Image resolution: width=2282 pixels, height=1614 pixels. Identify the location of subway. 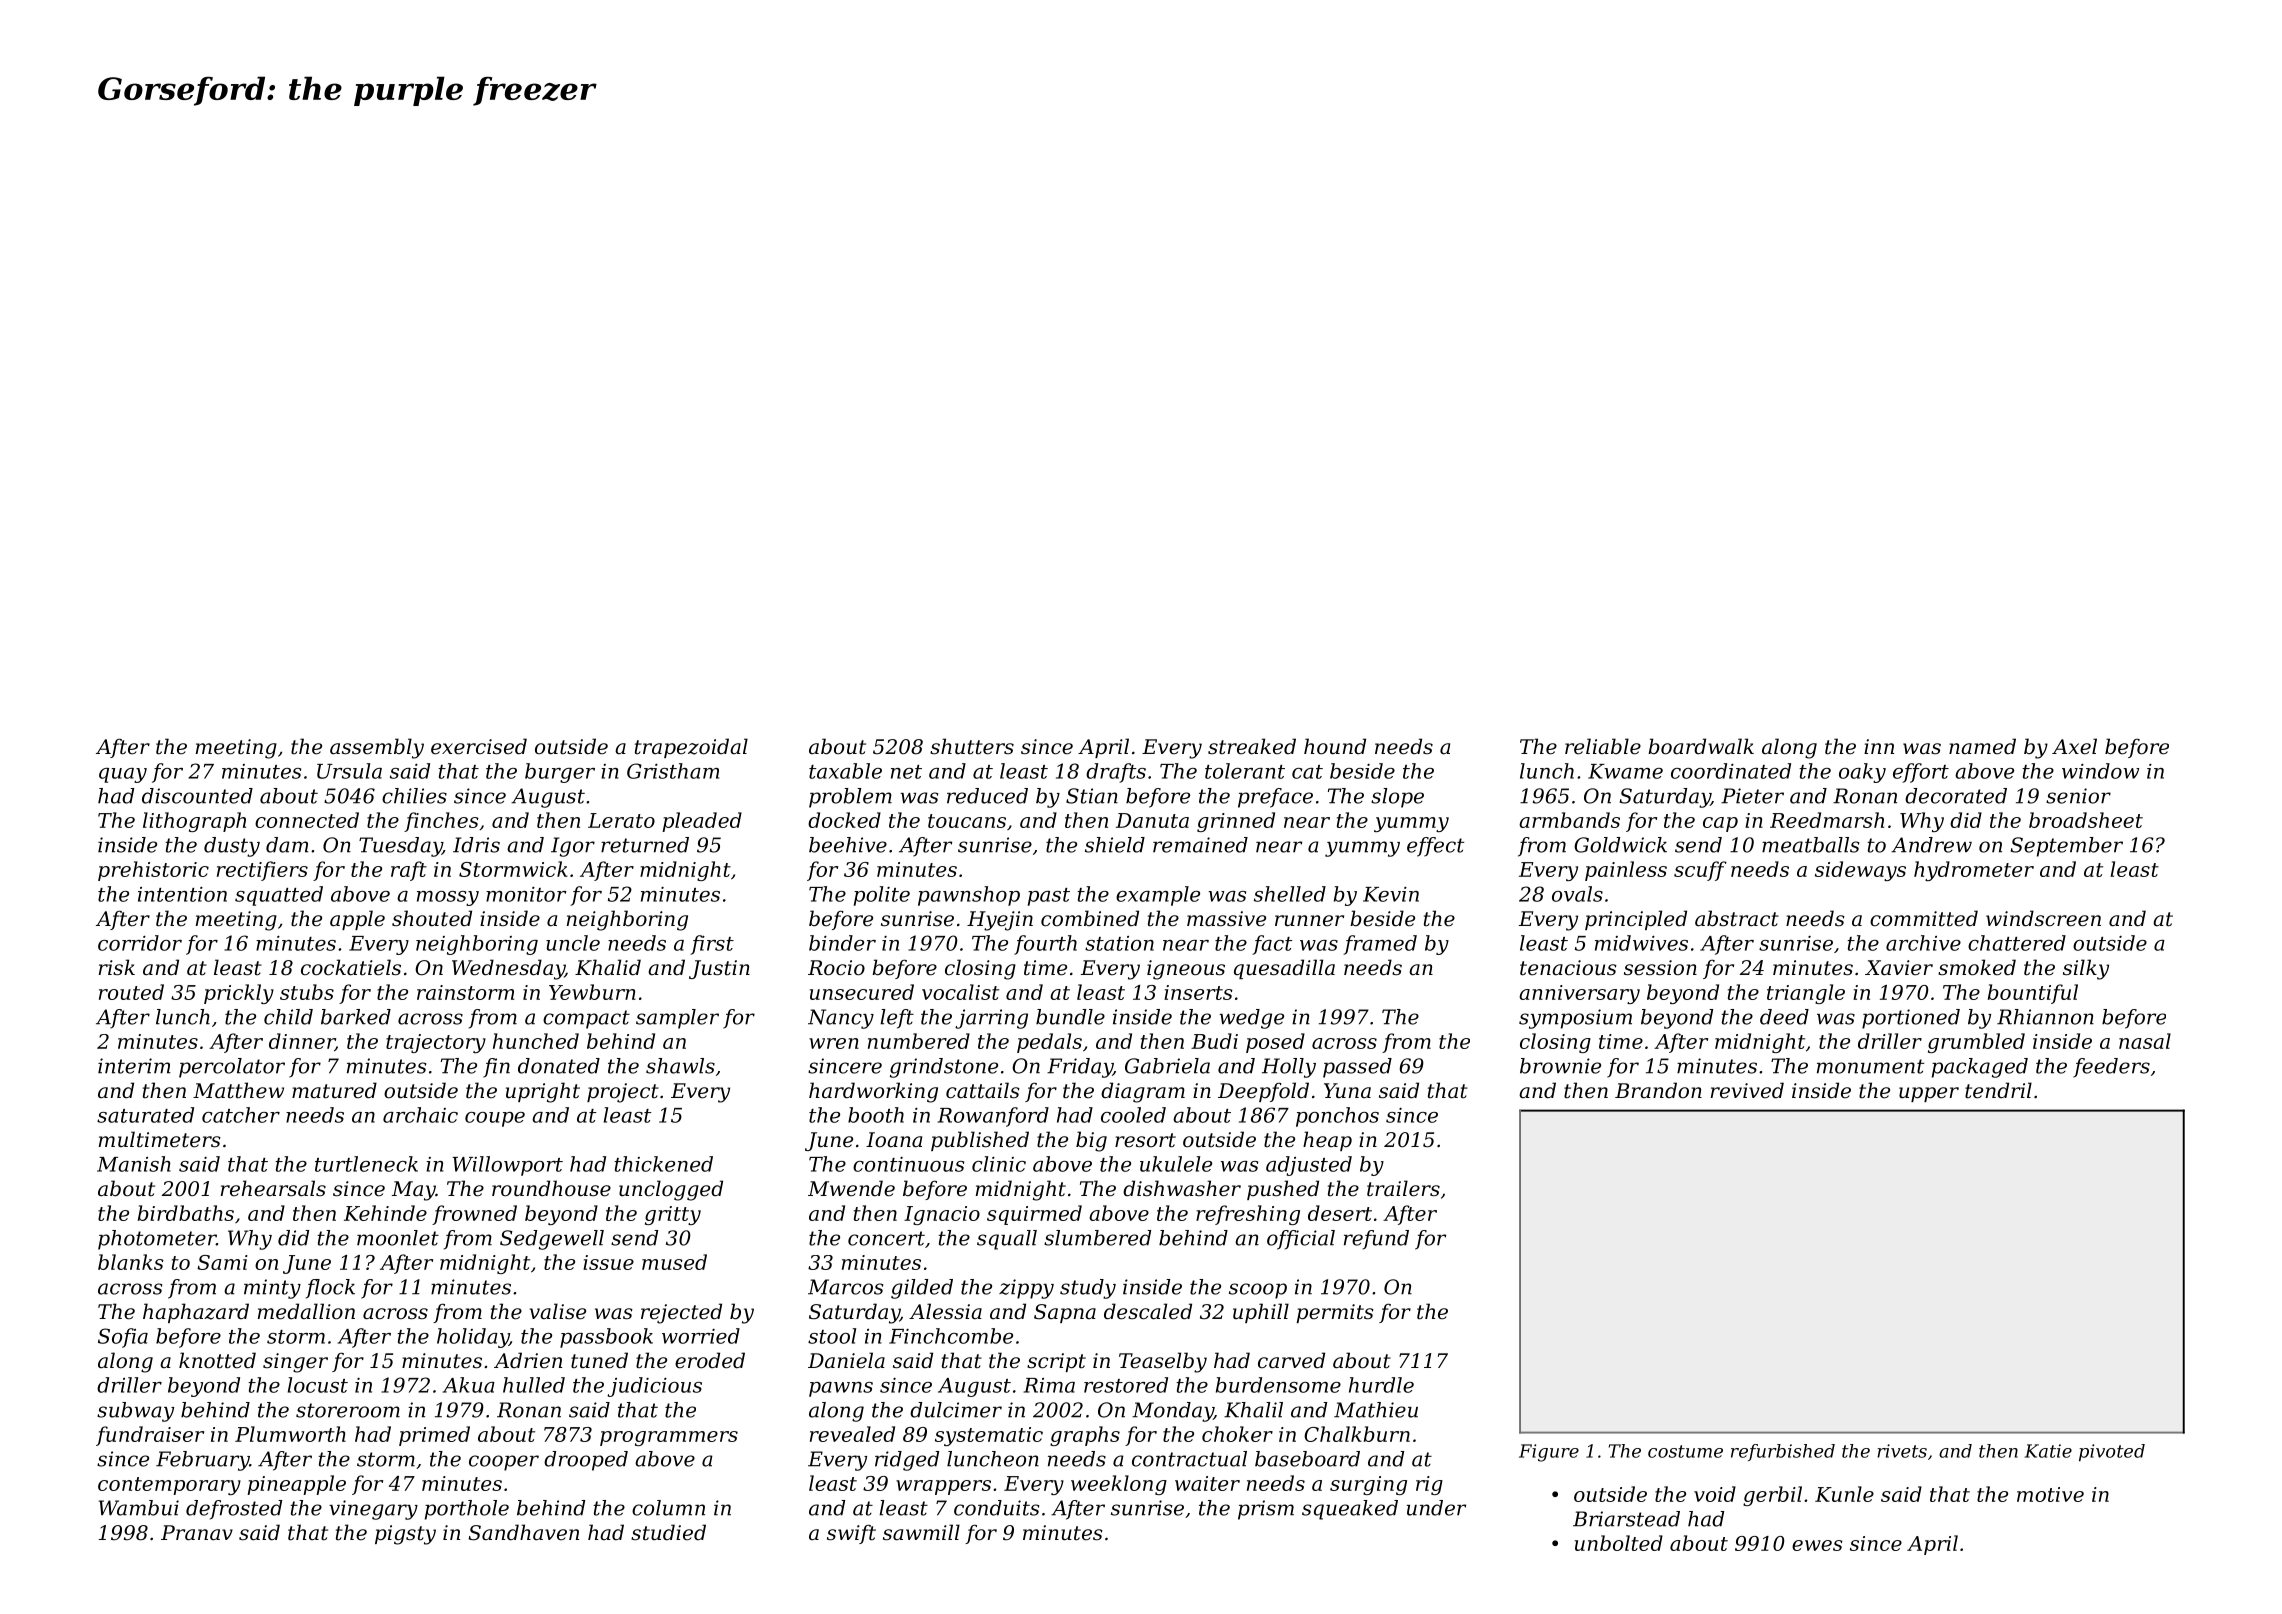
(135, 1412).
